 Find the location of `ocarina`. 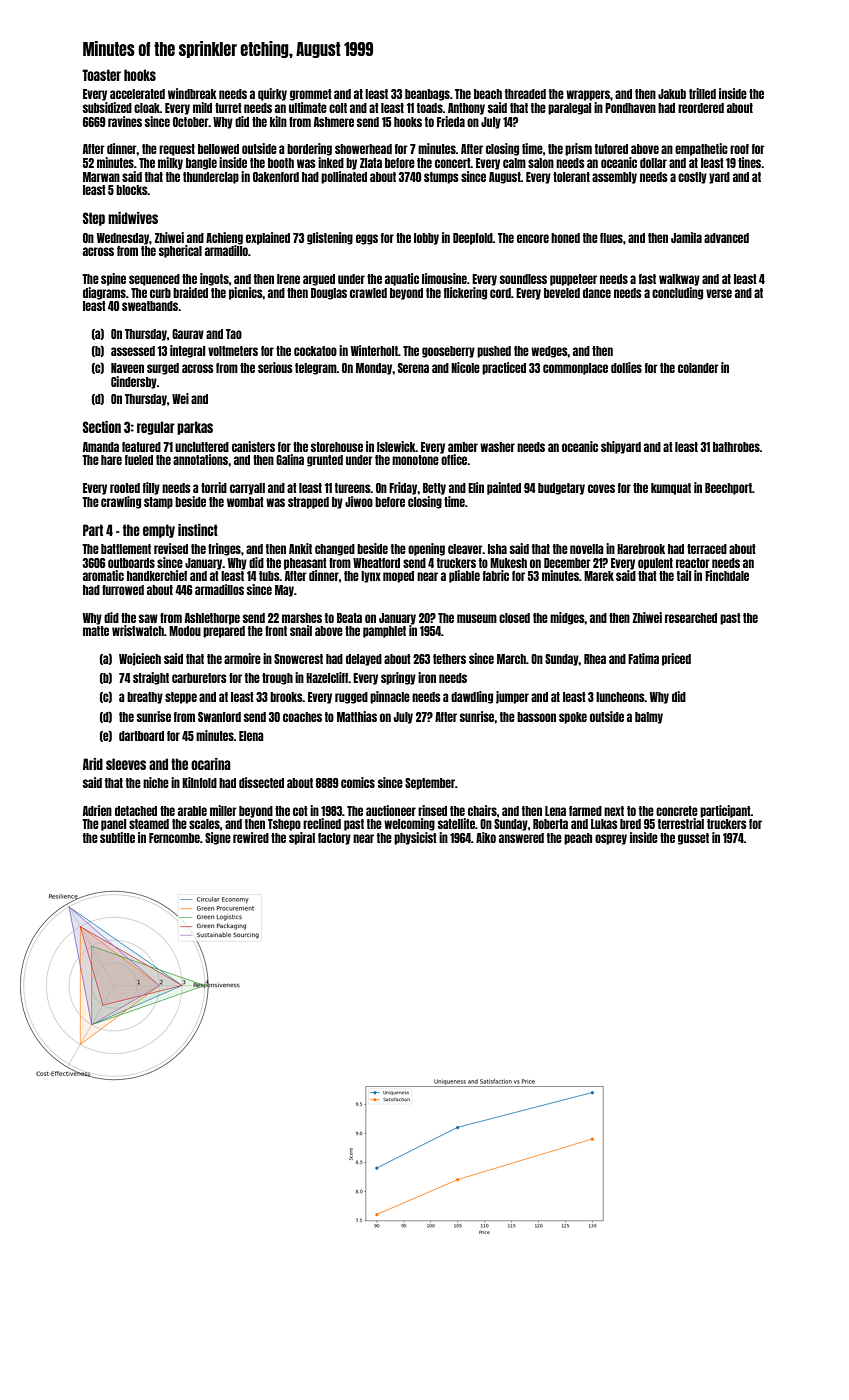

ocarina is located at coordinates (211, 764).
